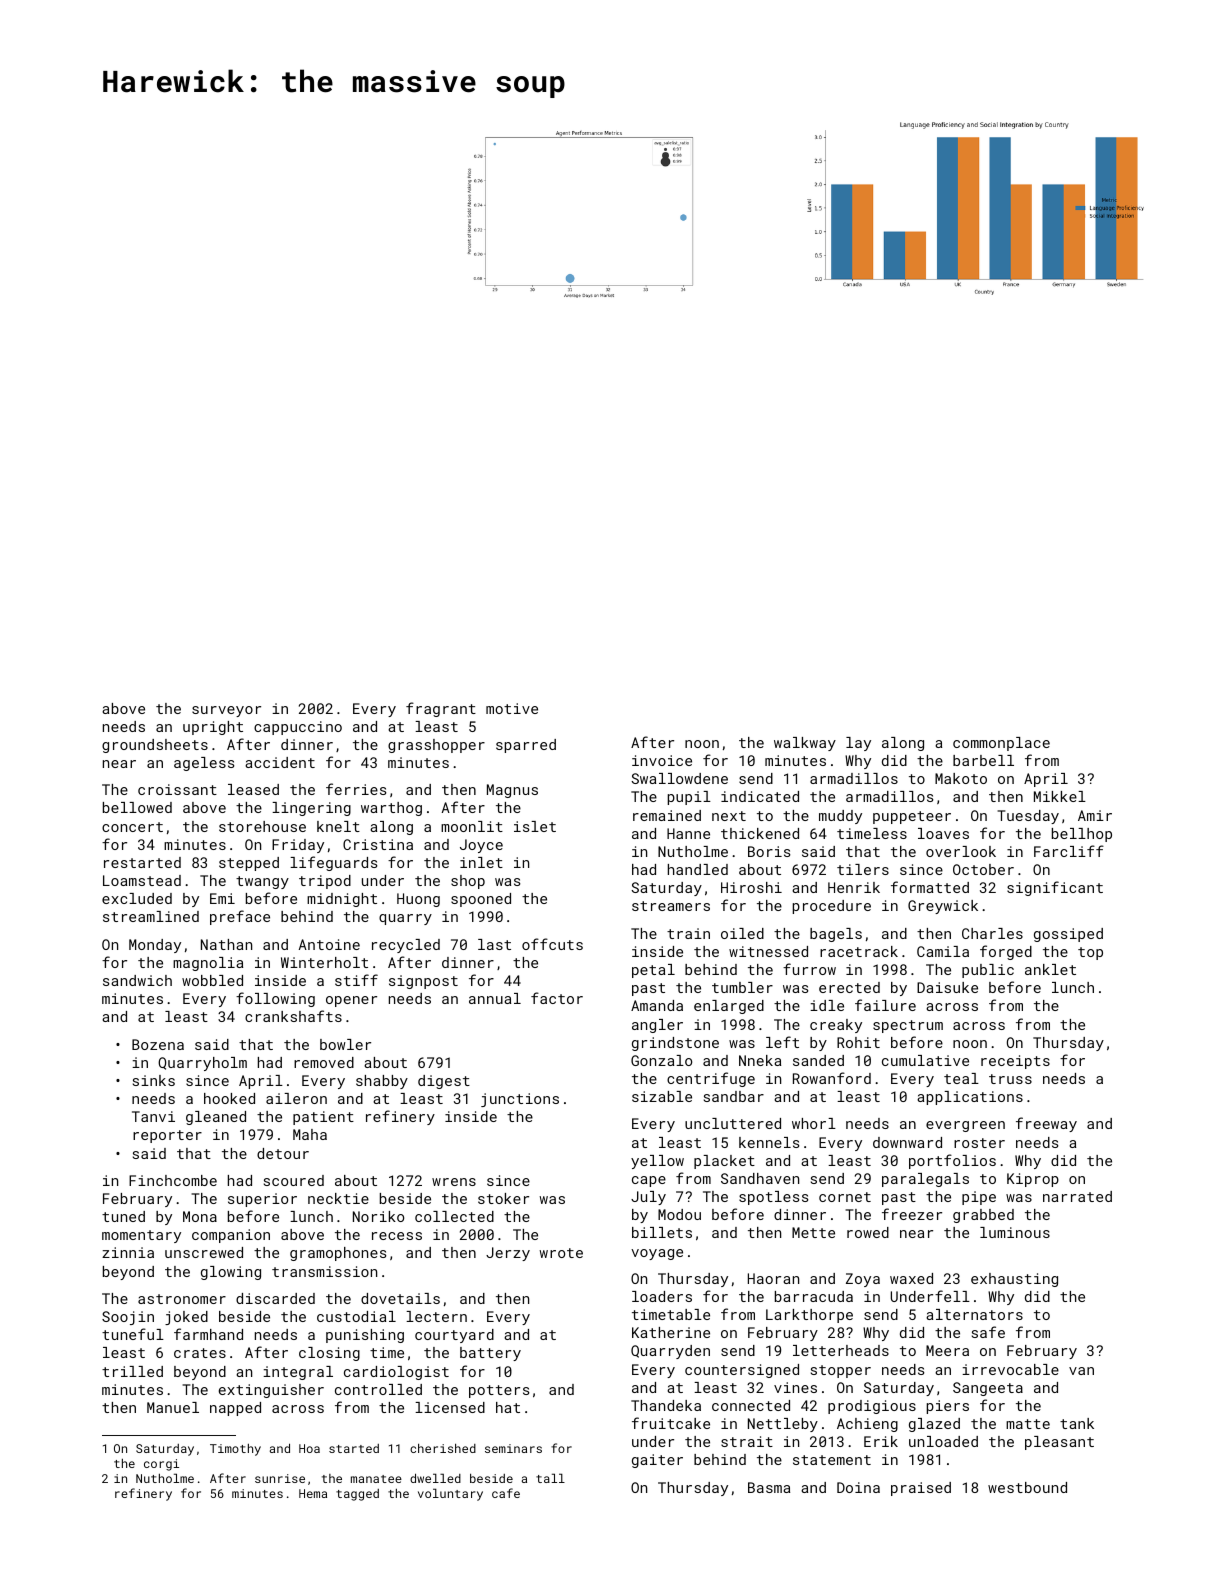  I want to click on pipe, so click(979, 1198).
